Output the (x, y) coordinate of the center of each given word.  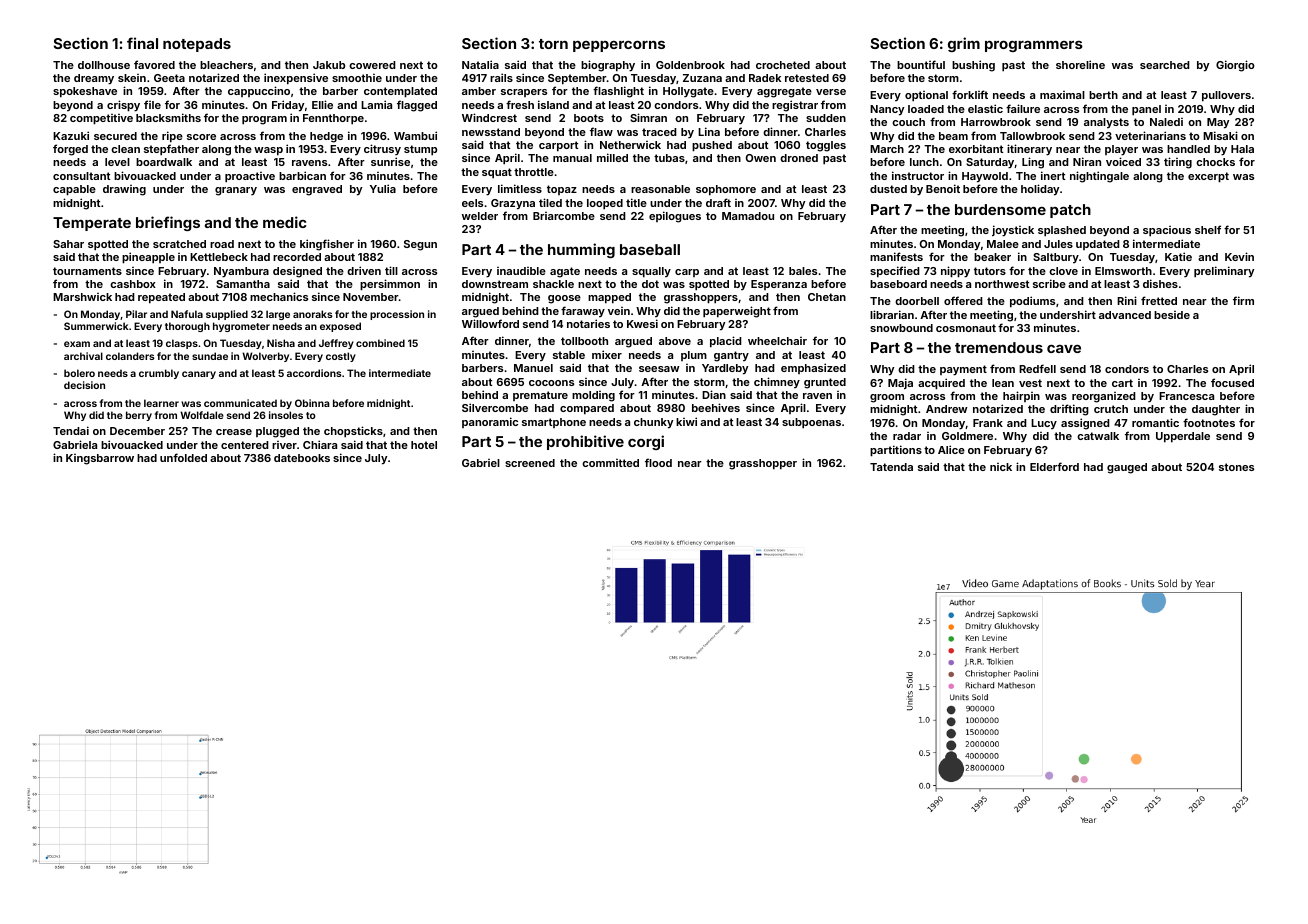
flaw (601, 131)
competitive (101, 119)
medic (285, 222)
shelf (1208, 229)
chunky (653, 423)
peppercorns (619, 46)
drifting (1069, 410)
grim (964, 44)
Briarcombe (564, 216)
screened (530, 463)
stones (1236, 467)
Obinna (312, 403)
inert (1053, 175)
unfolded (183, 457)
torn (553, 44)
